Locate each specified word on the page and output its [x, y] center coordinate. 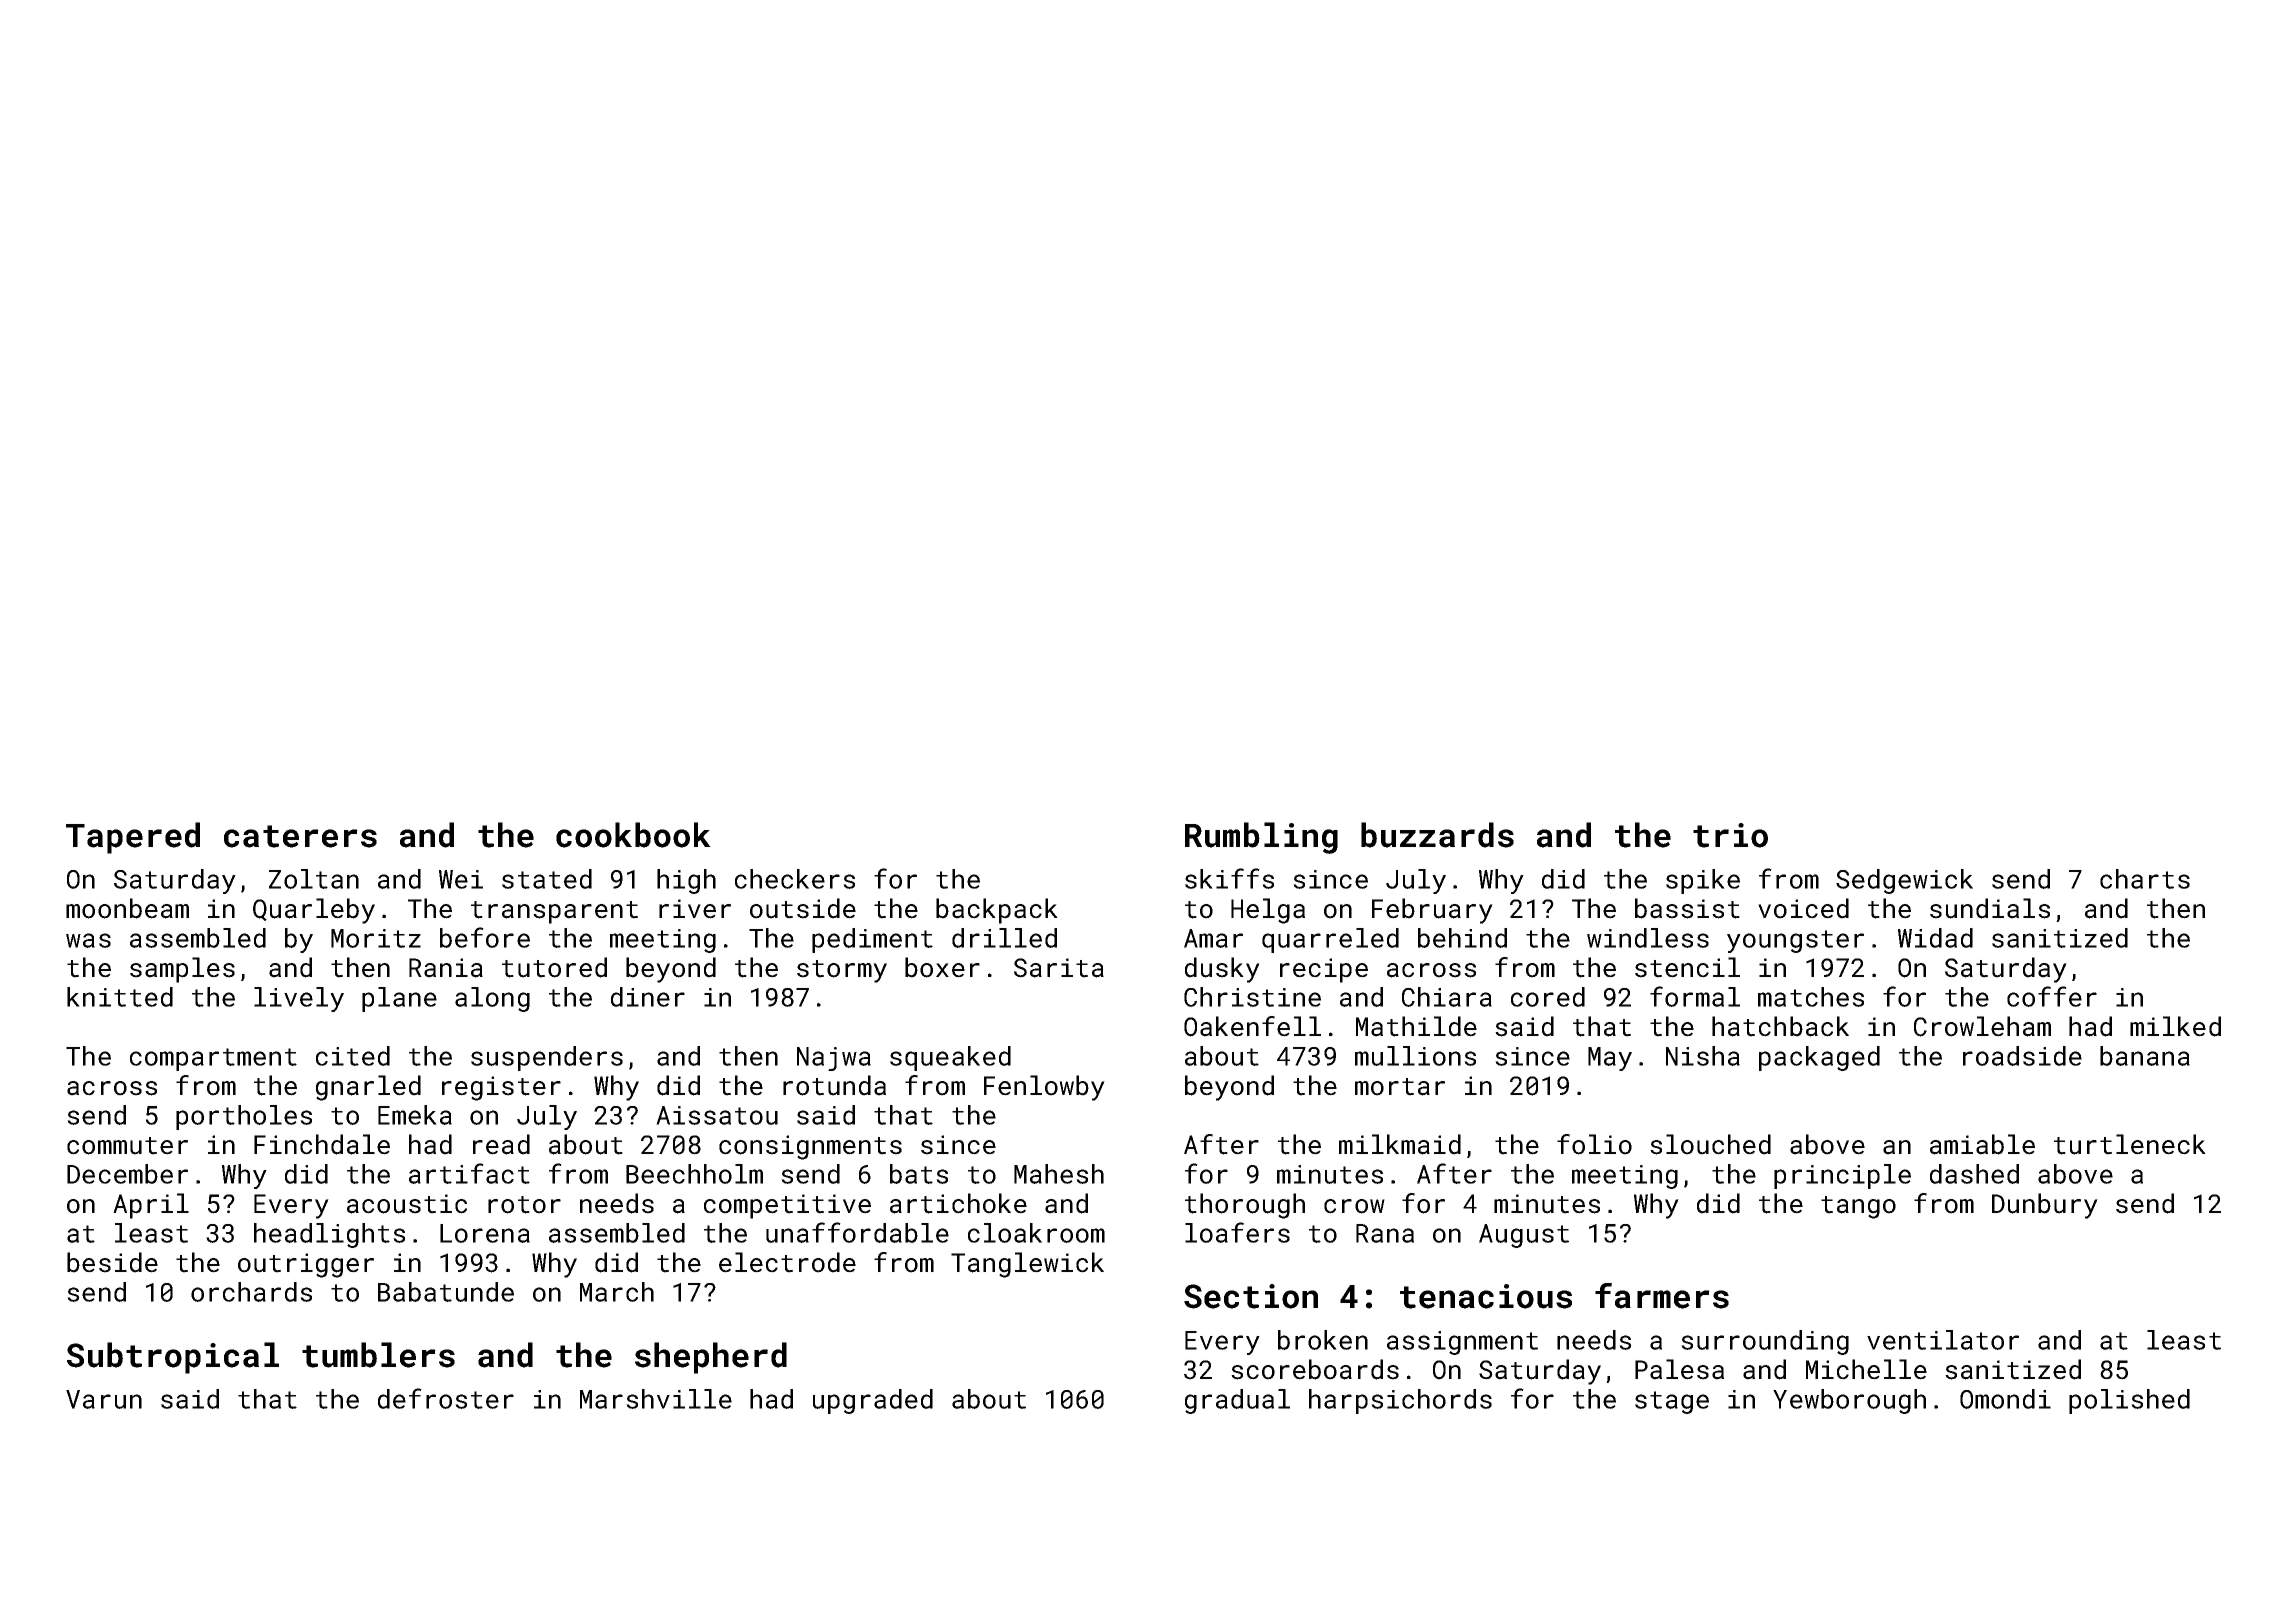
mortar [1400, 1087]
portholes [244, 1117]
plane [399, 999]
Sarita [1059, 968]
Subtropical [173, 1358]
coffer [2052, 996]
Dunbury [2045, 1206]
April [151, 1206]
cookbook [633, 835]
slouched [1710, 1144]
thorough [1245, 1206]
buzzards [1437, 835]
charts [2145, 879]
